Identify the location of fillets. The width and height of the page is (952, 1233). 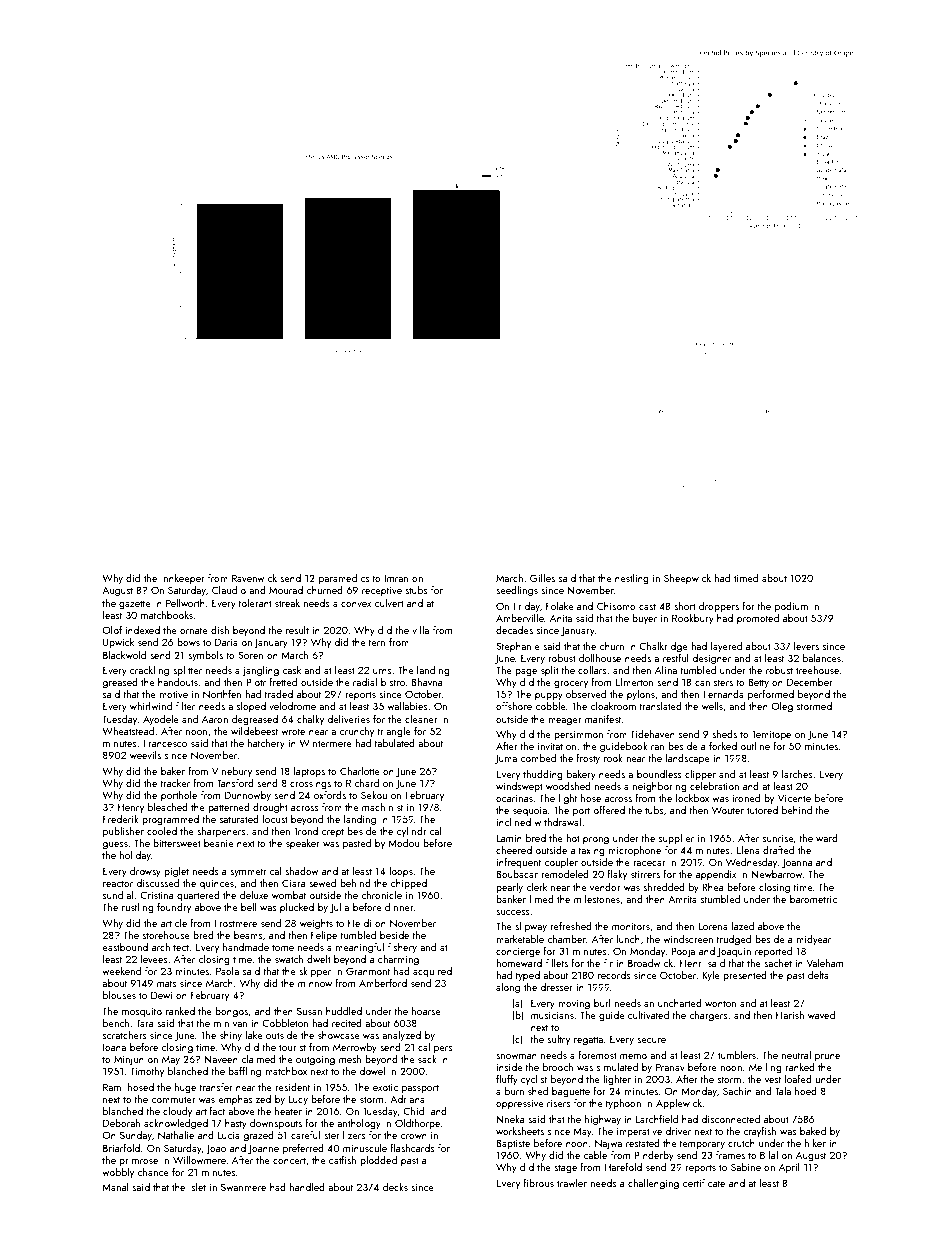
(557, 963).
